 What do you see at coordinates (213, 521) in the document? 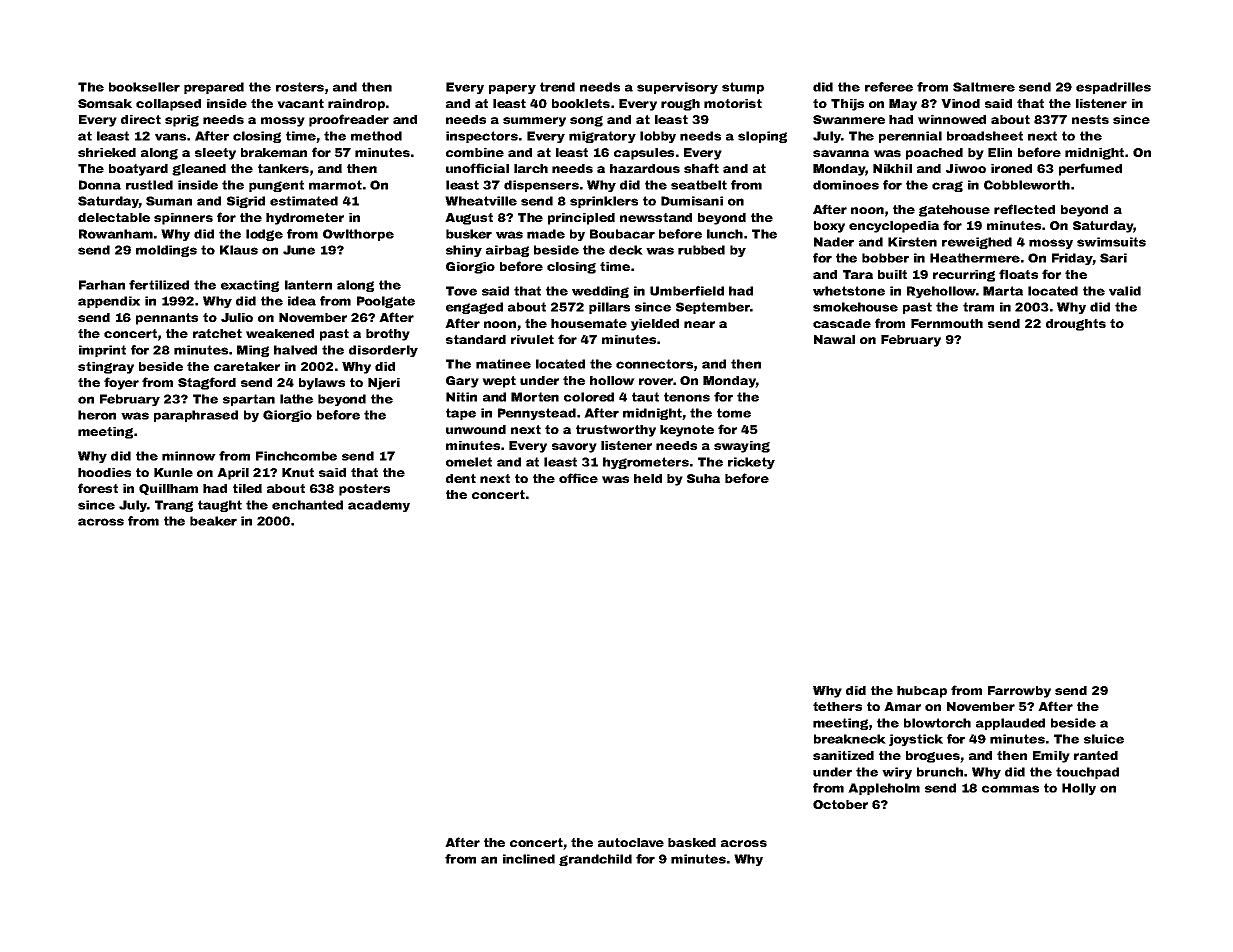
I see `beaker` at bounding box center [213, 521].
